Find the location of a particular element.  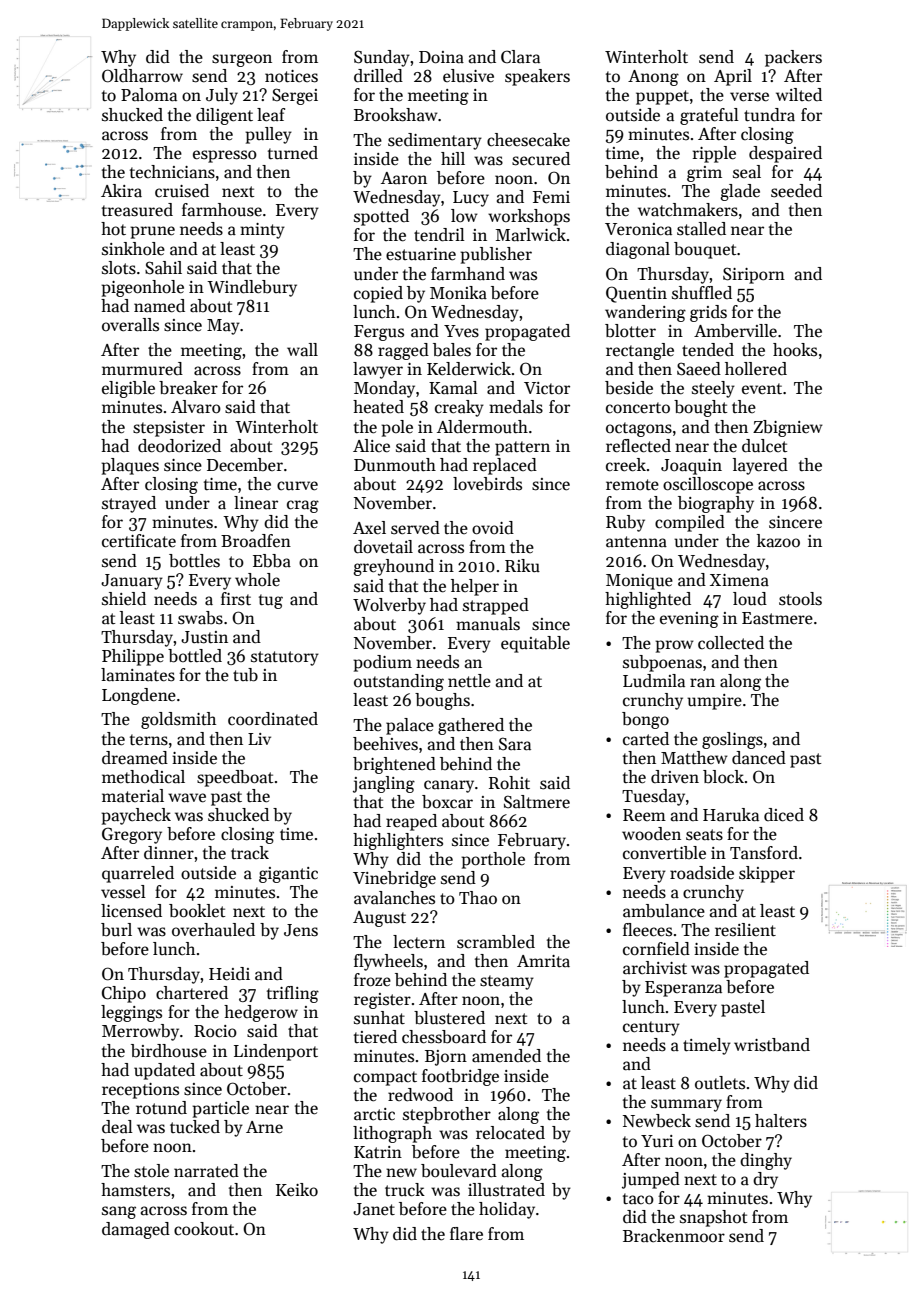

dinghy is located at coordinates (766, 1161).
